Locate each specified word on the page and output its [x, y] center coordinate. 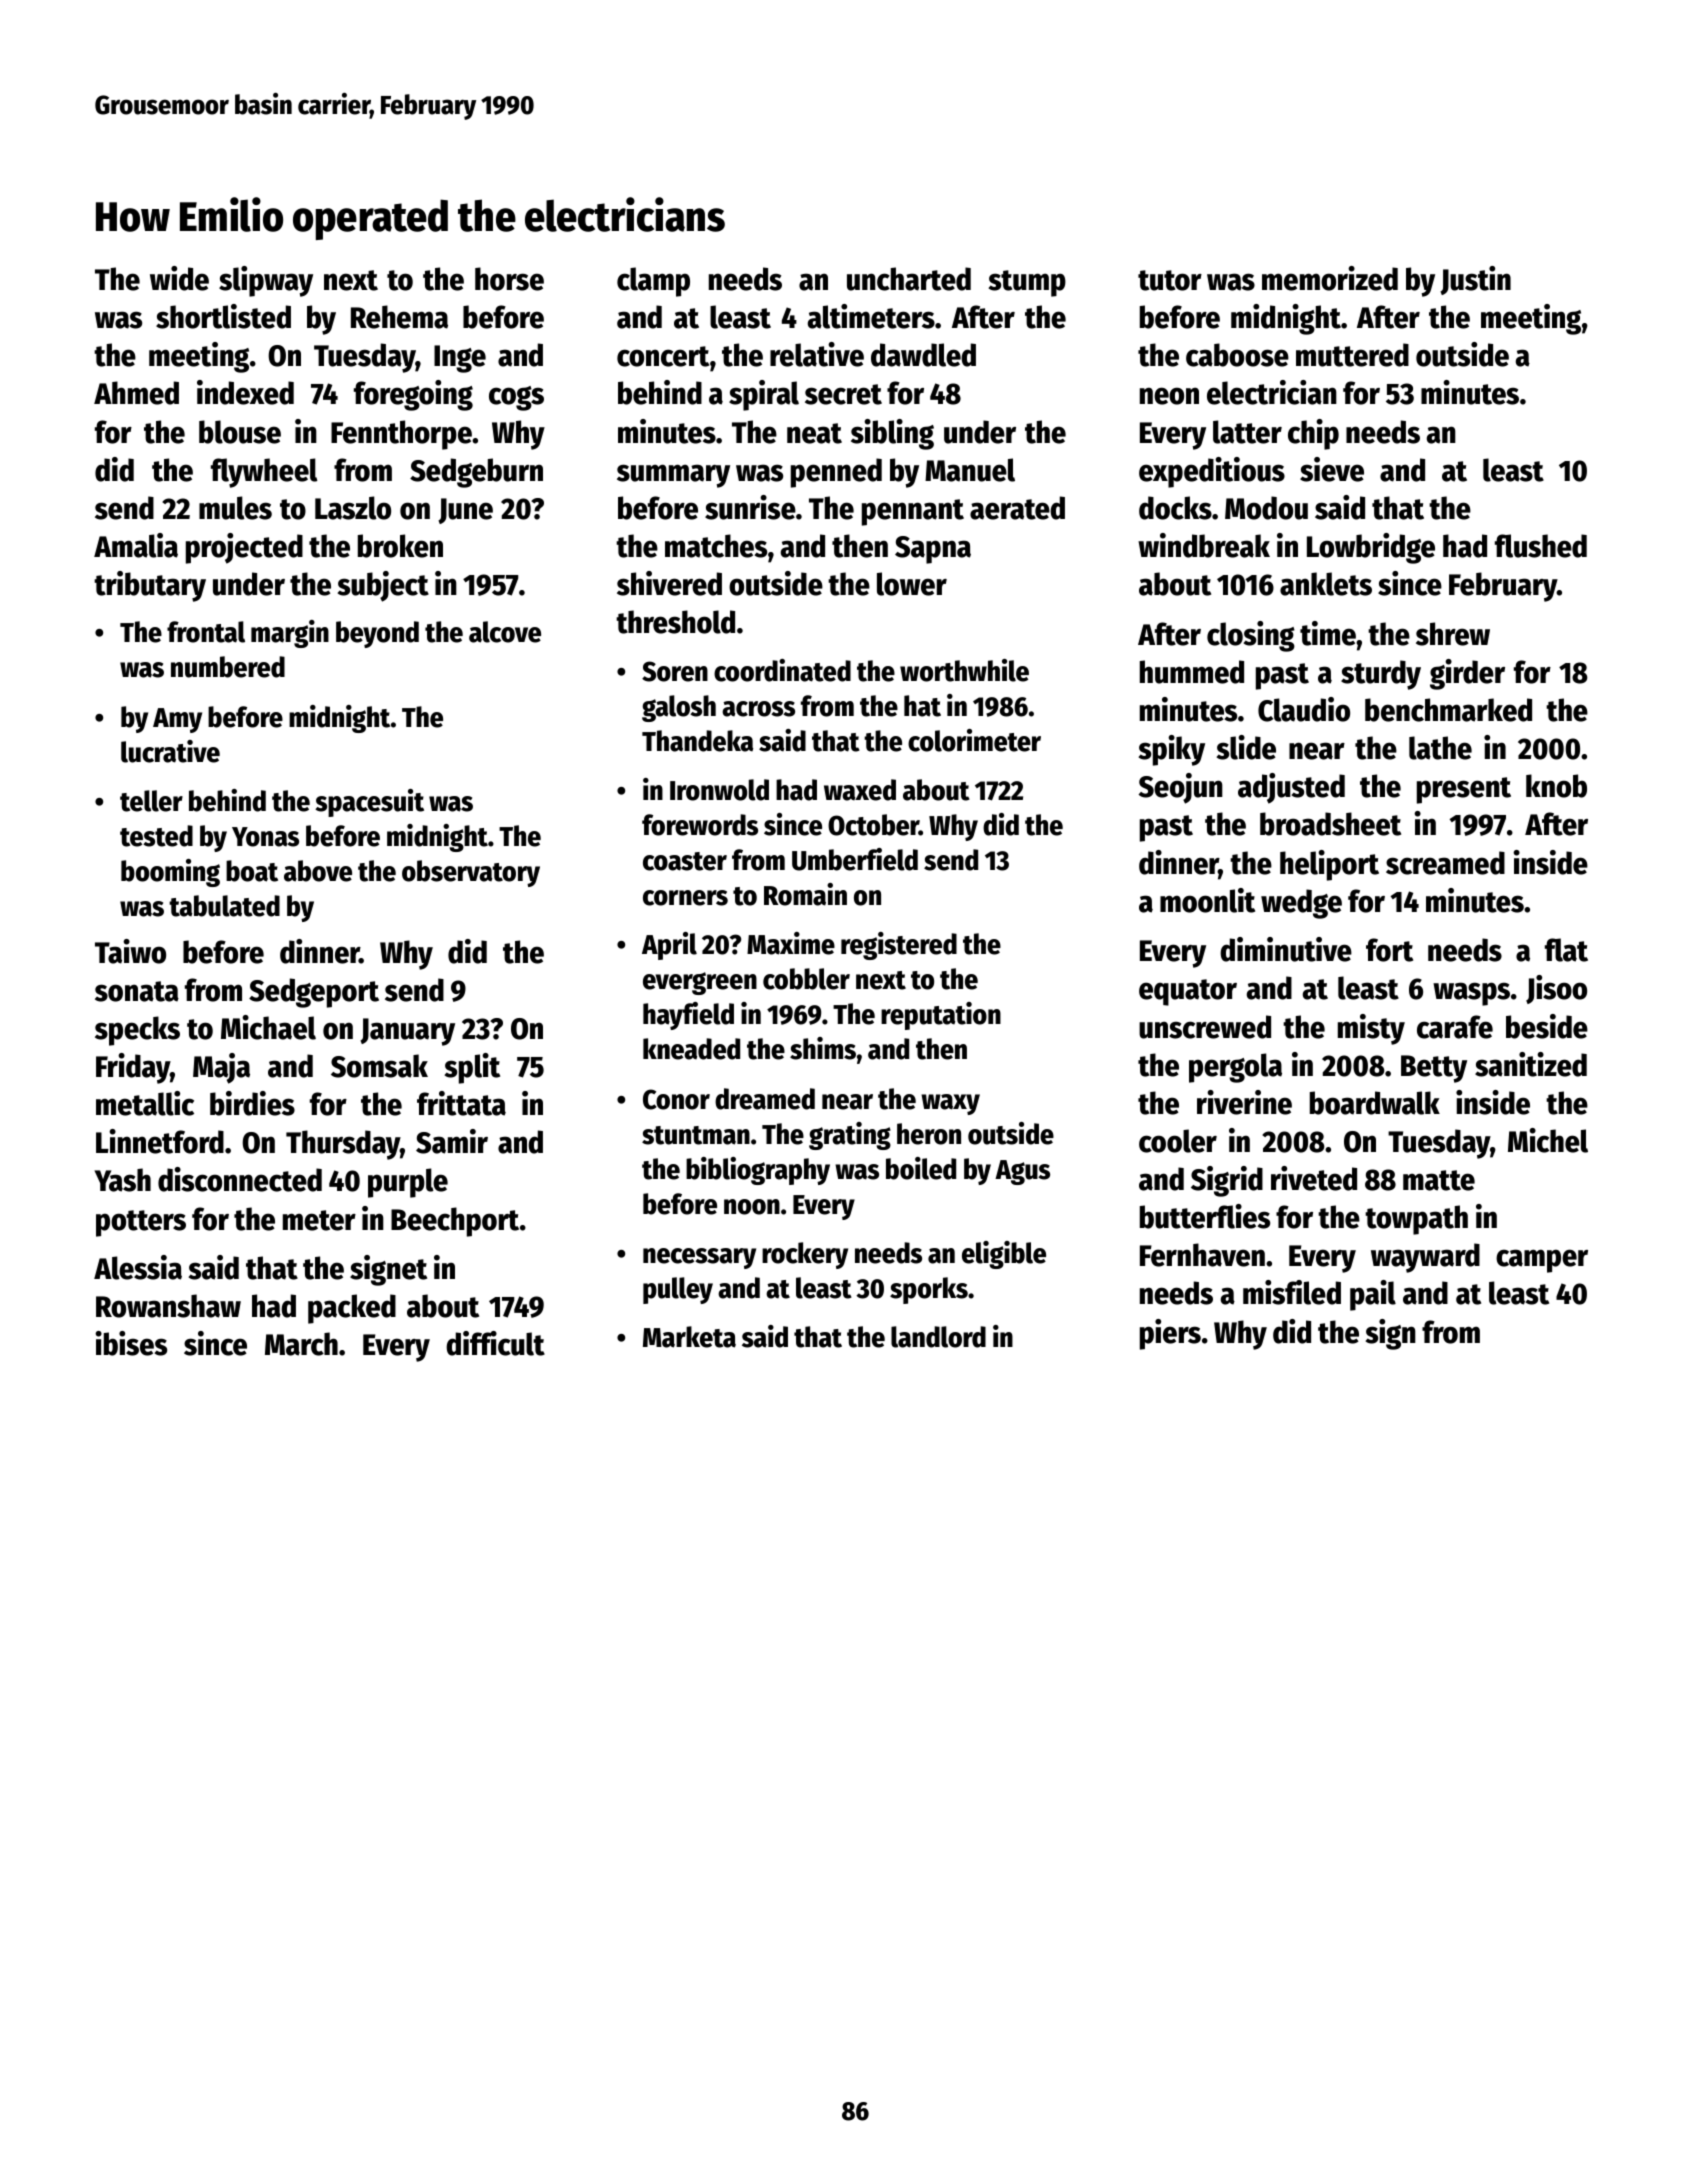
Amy [177, 720]
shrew [1453, 634]
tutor [1170, 280]
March [301, 1344]
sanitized [1531, 1064]
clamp [653, 282]
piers [1170, 1334]
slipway [266, 281]
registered [899, 946]
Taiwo [130, 951]
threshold [675, 622]
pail [1373, 1295]
